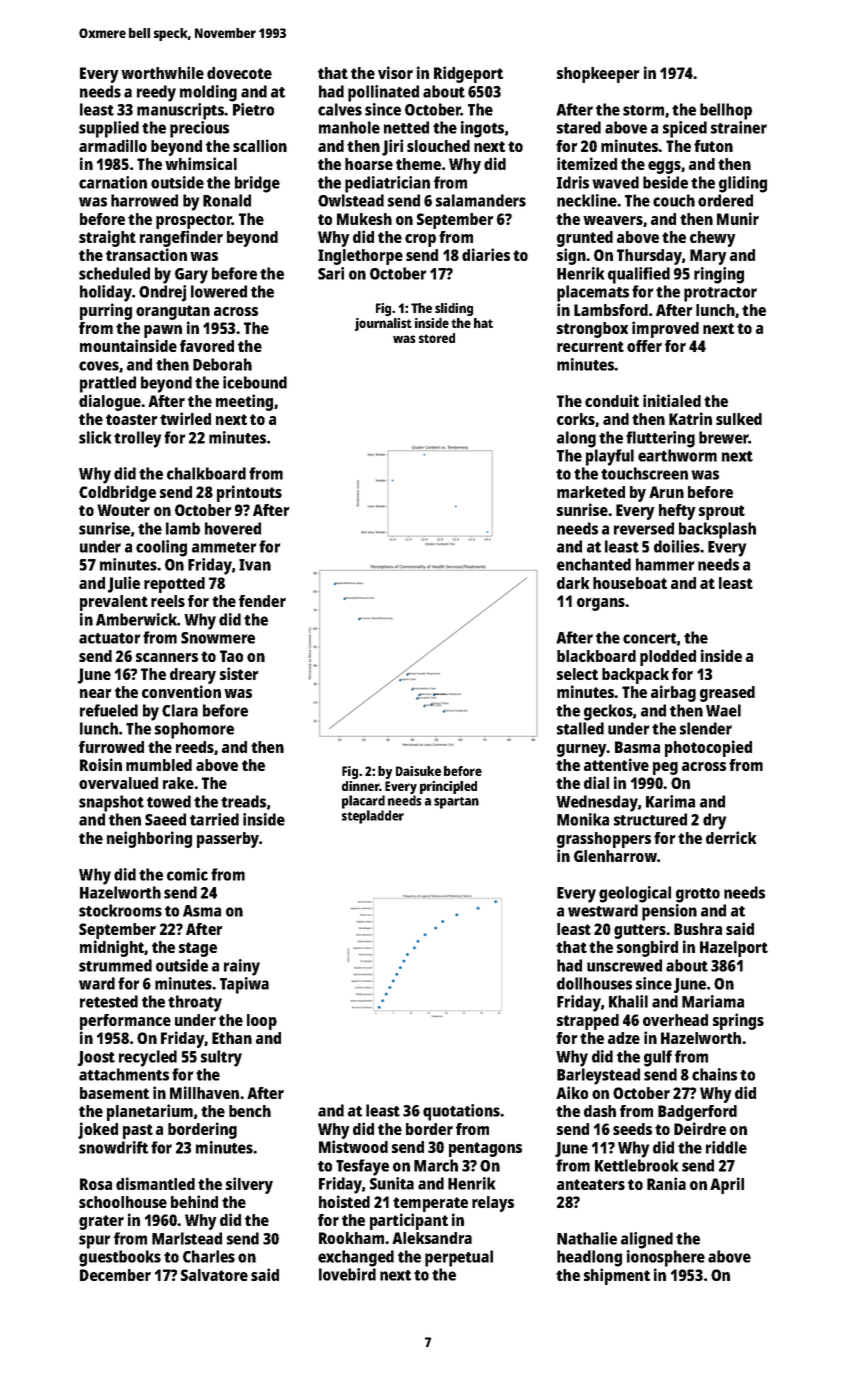 The width and height of the document is (849, 1400). What do you see at coordinates (114, 1093) in the document?
I see `basement` at bounding box center [114, 1093].
